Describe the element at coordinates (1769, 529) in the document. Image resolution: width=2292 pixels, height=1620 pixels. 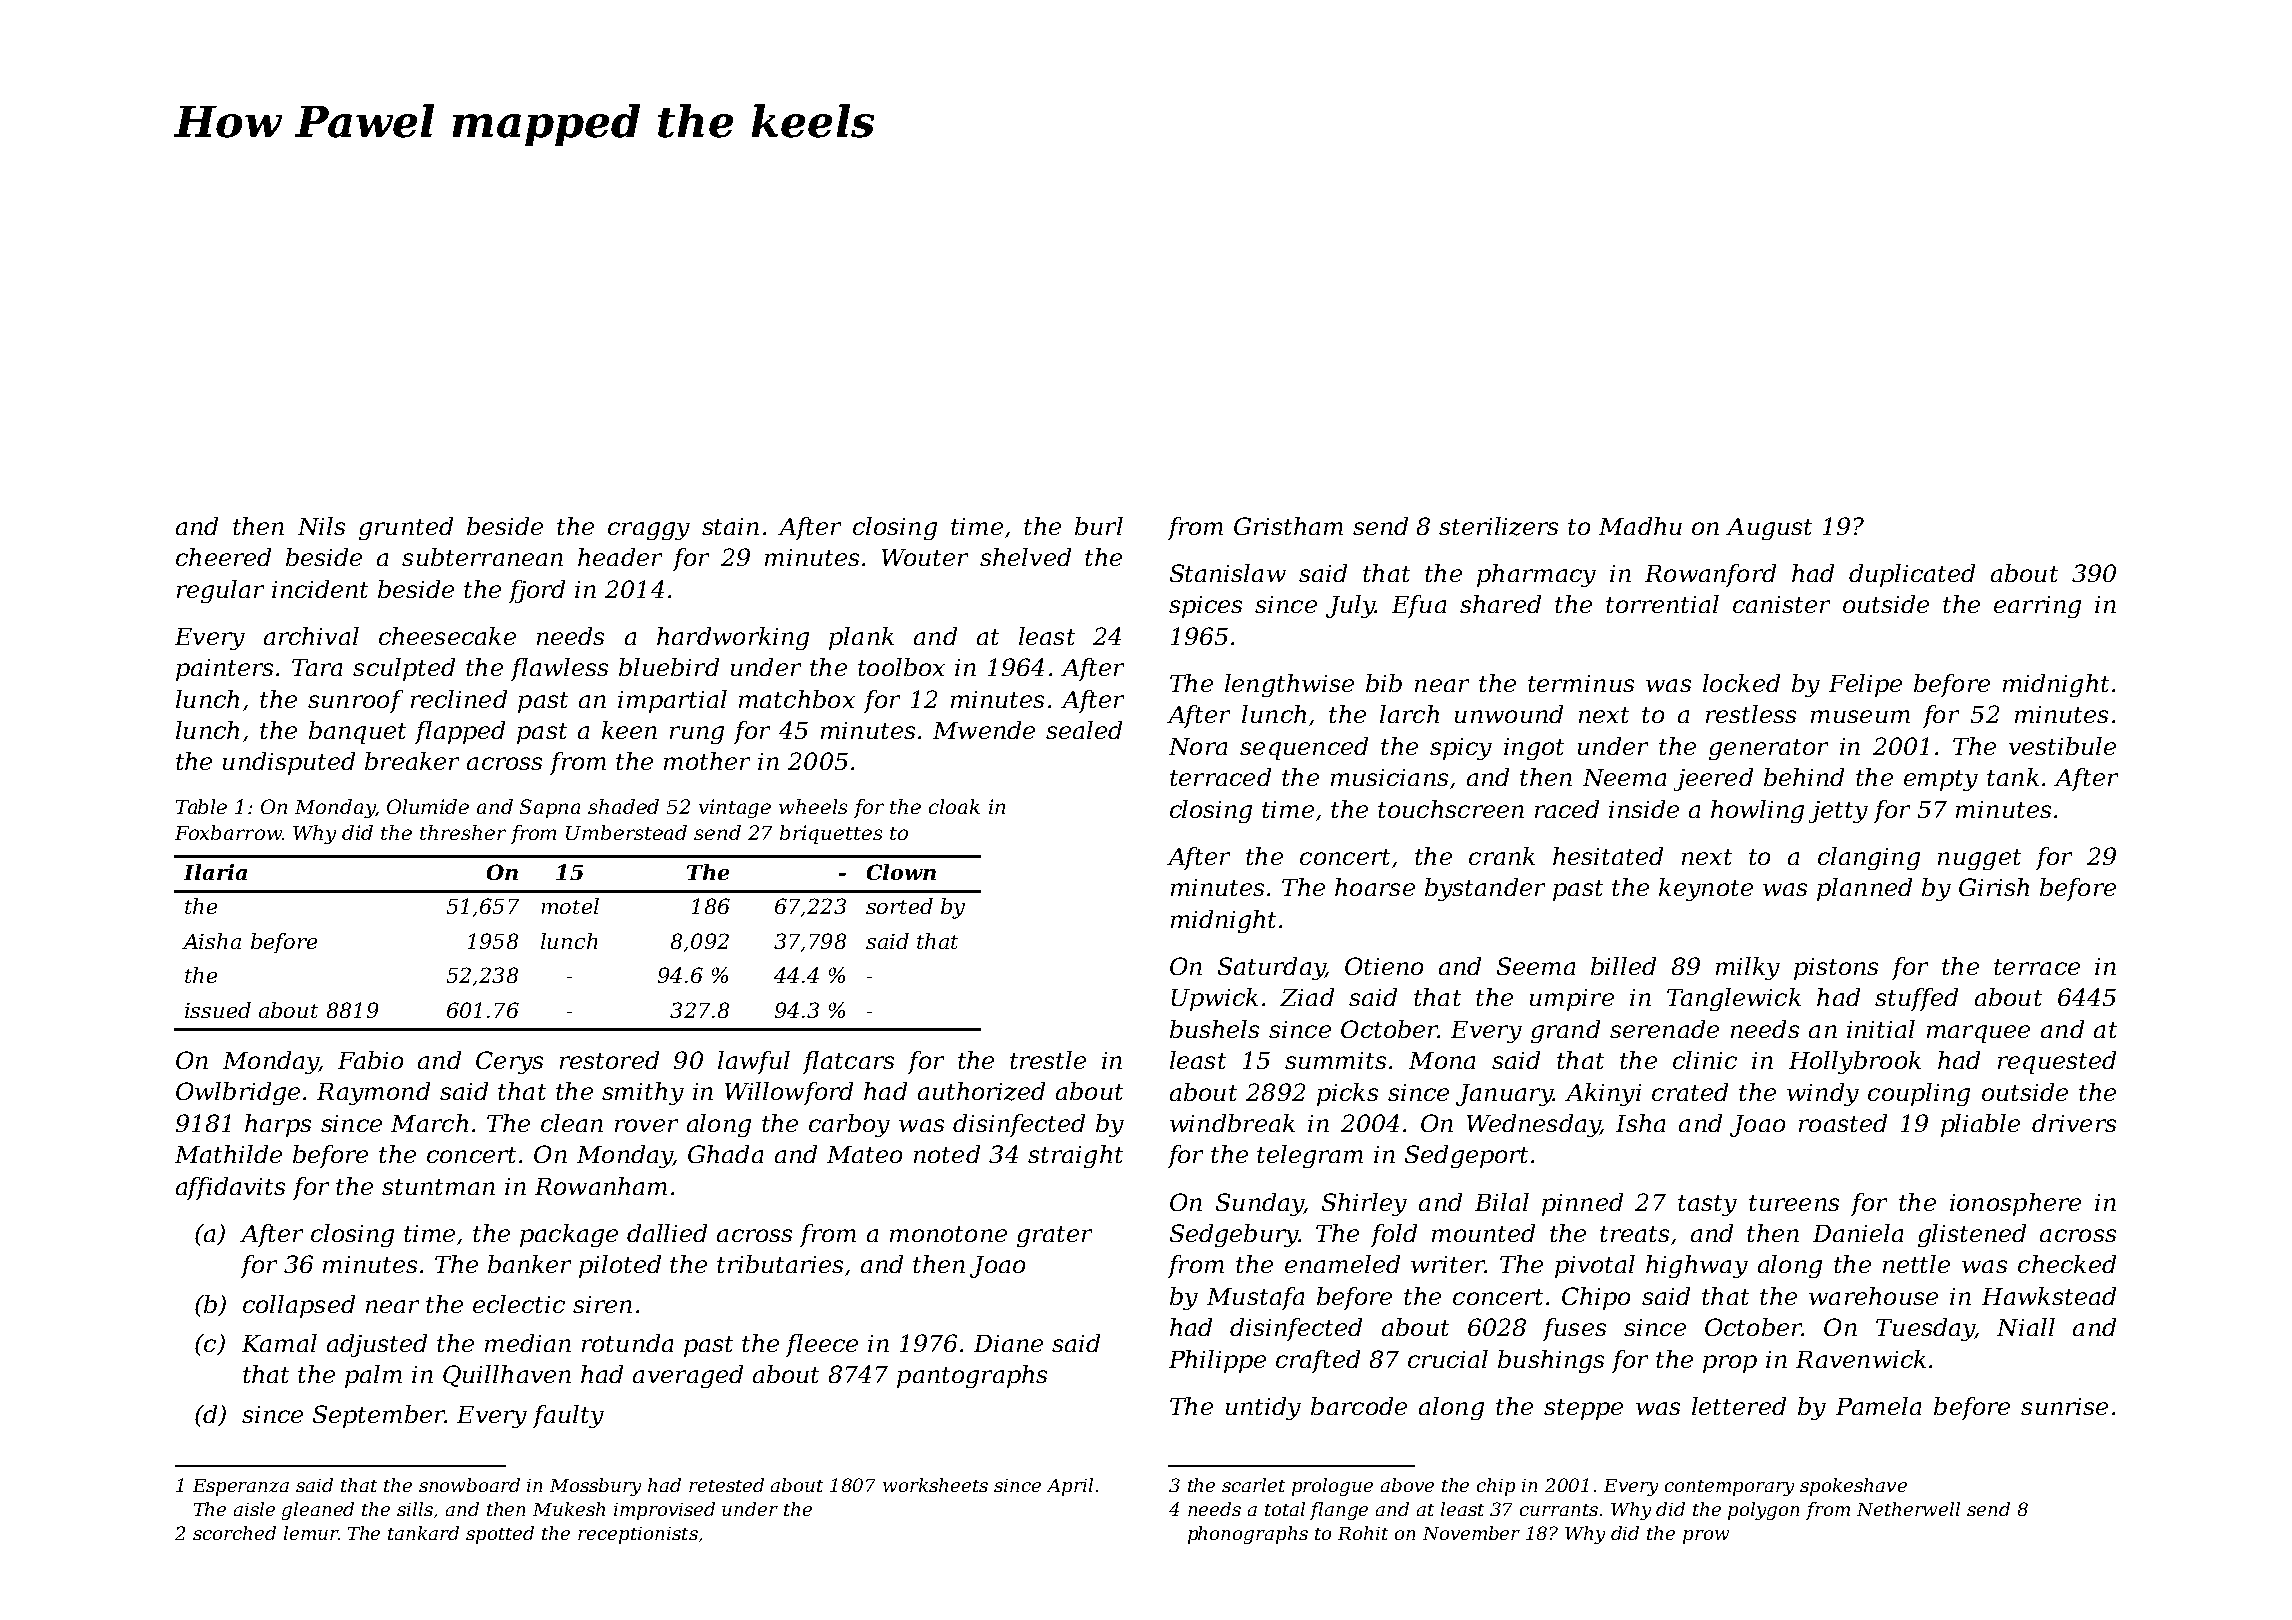
I see `August` at that location.
